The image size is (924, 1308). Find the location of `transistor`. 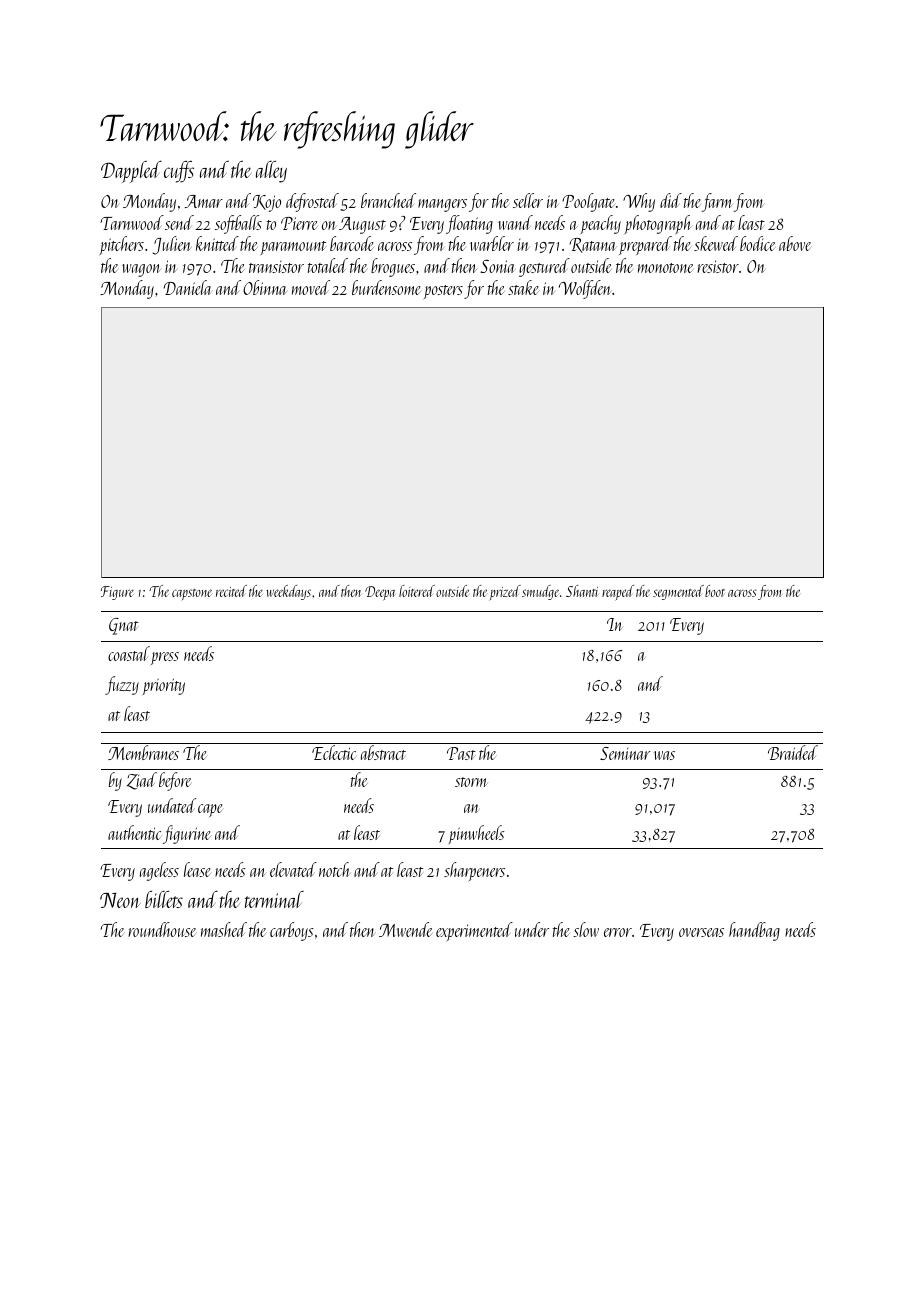

transistor is located at coordinates (276, 267).
